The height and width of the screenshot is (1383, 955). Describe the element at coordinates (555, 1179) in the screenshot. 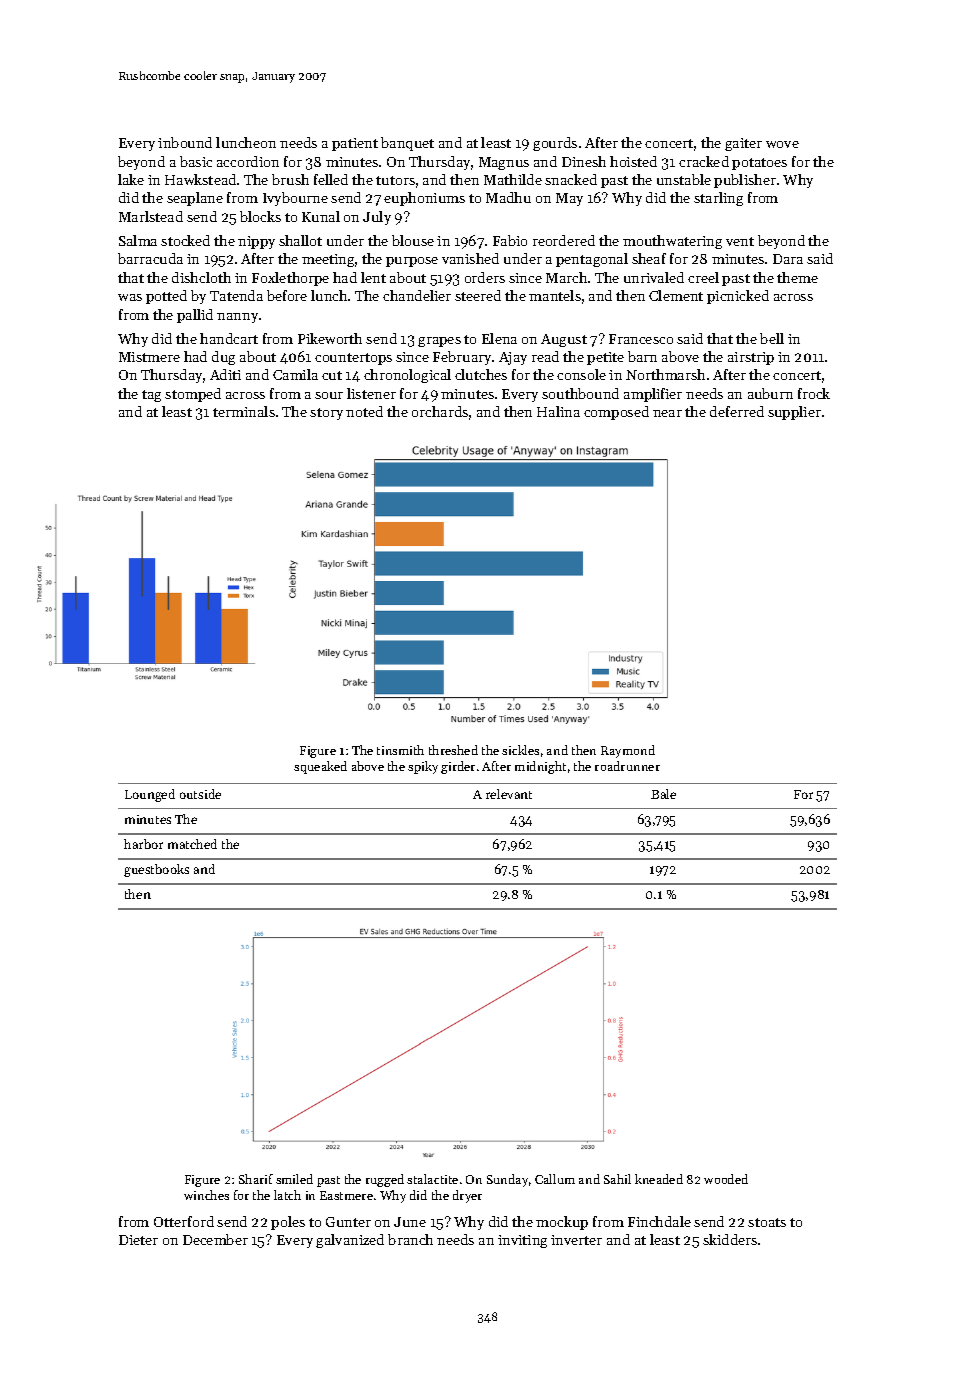

I see `Callum` at that location.
